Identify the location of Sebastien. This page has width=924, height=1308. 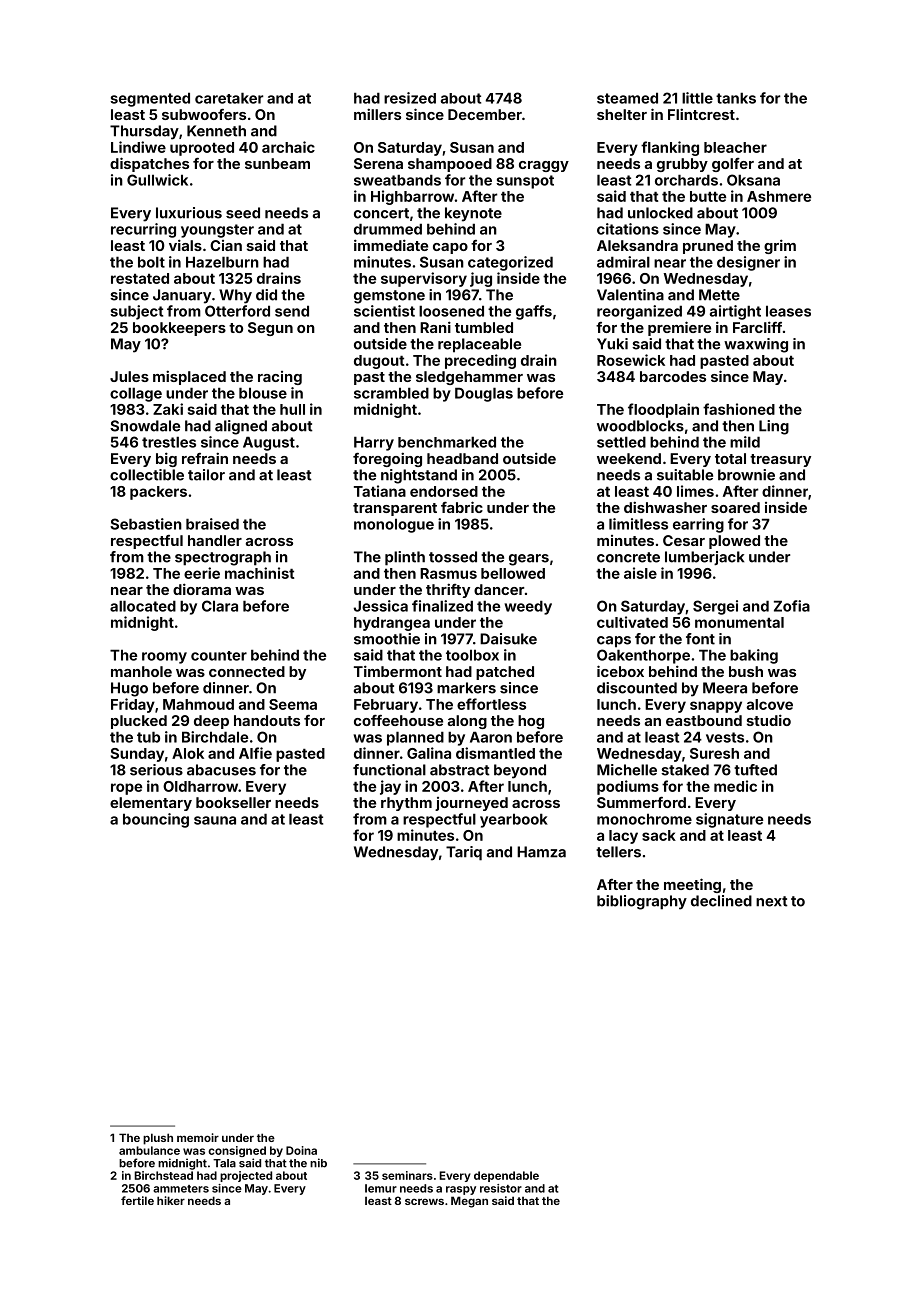
(146, 524).
